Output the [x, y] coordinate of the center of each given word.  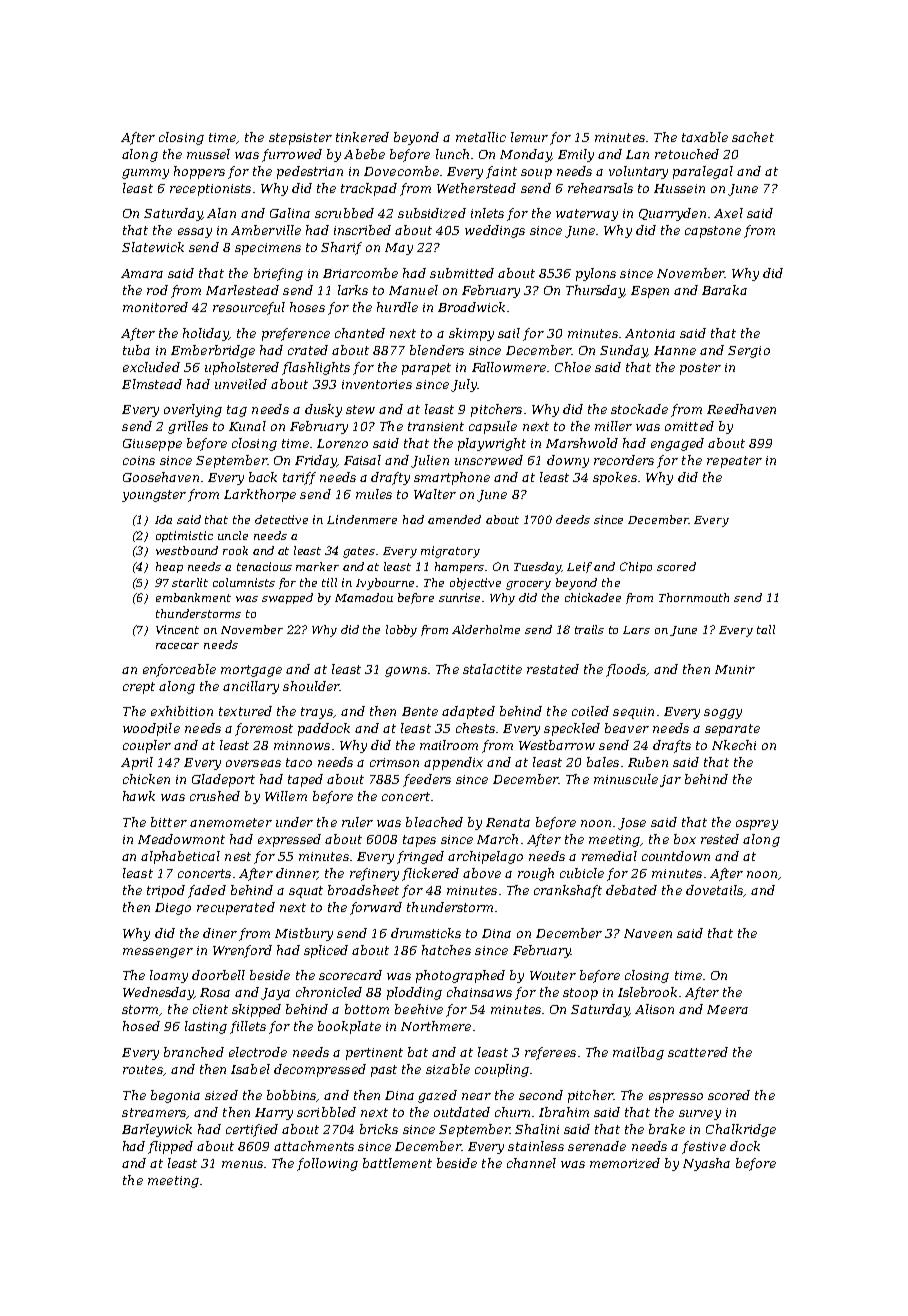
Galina [290, 213]
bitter [169, 822]
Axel [728, 213]
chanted [360, 333]
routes [143, 1069]
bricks [379, 1129]
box [685, 839]
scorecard [350, 975]
